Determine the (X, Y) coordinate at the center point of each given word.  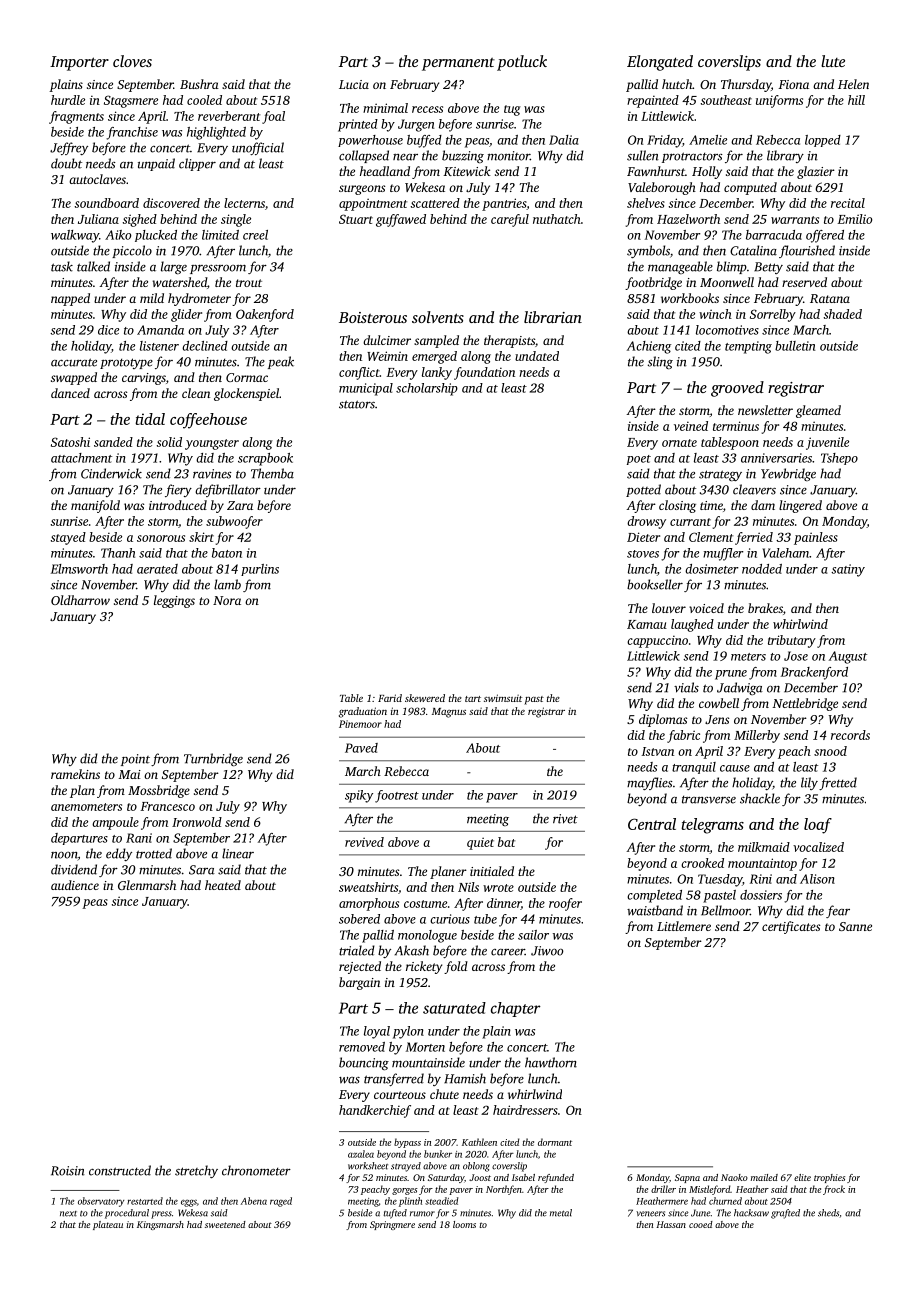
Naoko (734, 1177)
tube (485, 919)
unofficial (258, 148)
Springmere (392, 1225)
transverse (709, 800)
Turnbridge (213, 760)
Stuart (356, 219)
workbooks (690, 298)
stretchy (196, 1171)
